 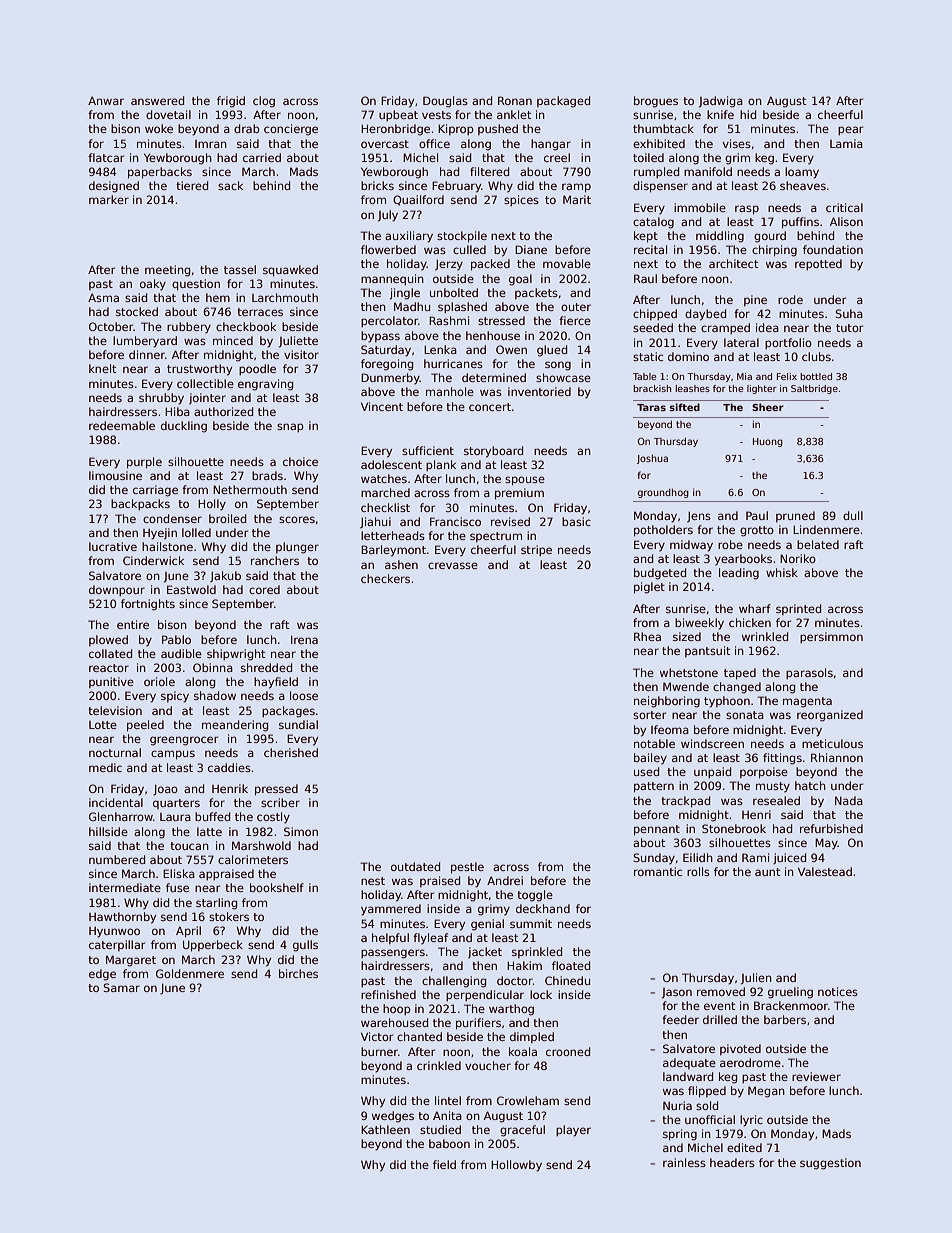 I want to click on crevasse, so click(x=453, y=565).
